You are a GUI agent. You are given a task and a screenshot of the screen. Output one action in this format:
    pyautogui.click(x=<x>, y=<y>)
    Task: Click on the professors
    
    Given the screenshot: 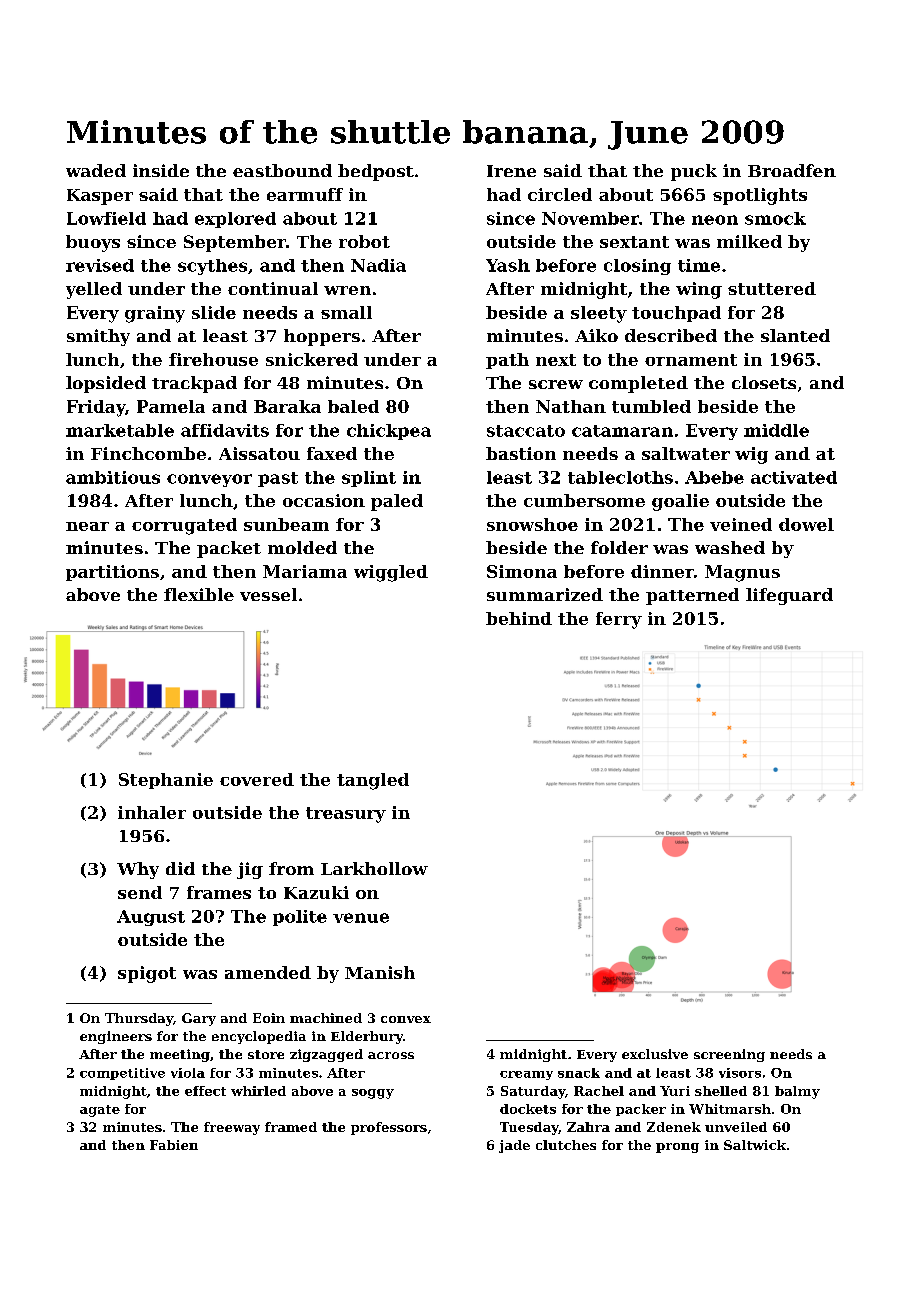 What is the action you would take?
    pyautogui.click(x=389, y=1128)
